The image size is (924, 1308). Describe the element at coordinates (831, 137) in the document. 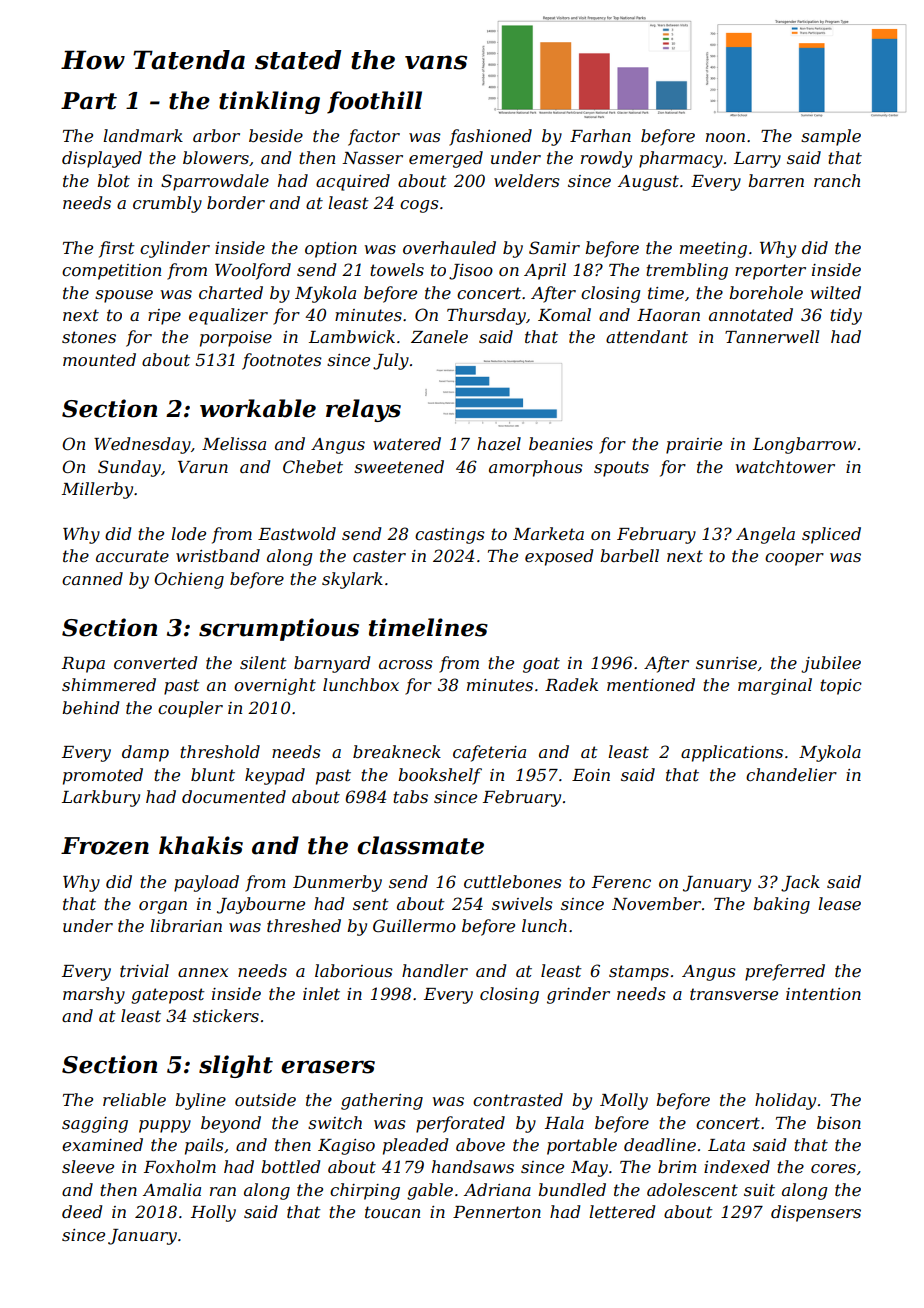

I see `sample` at that location.
